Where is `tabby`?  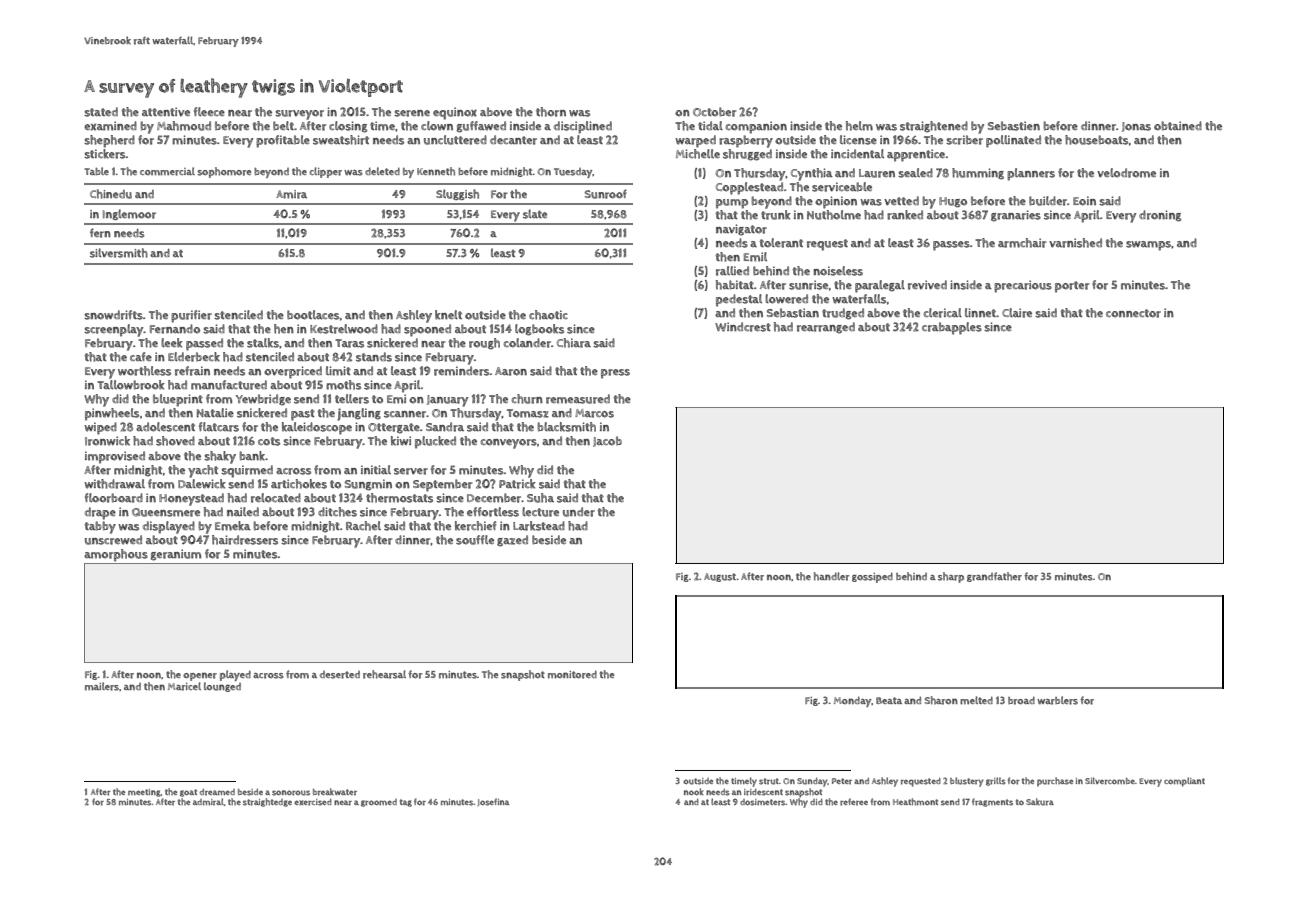
tabby is located at coordinates (100, 527).
